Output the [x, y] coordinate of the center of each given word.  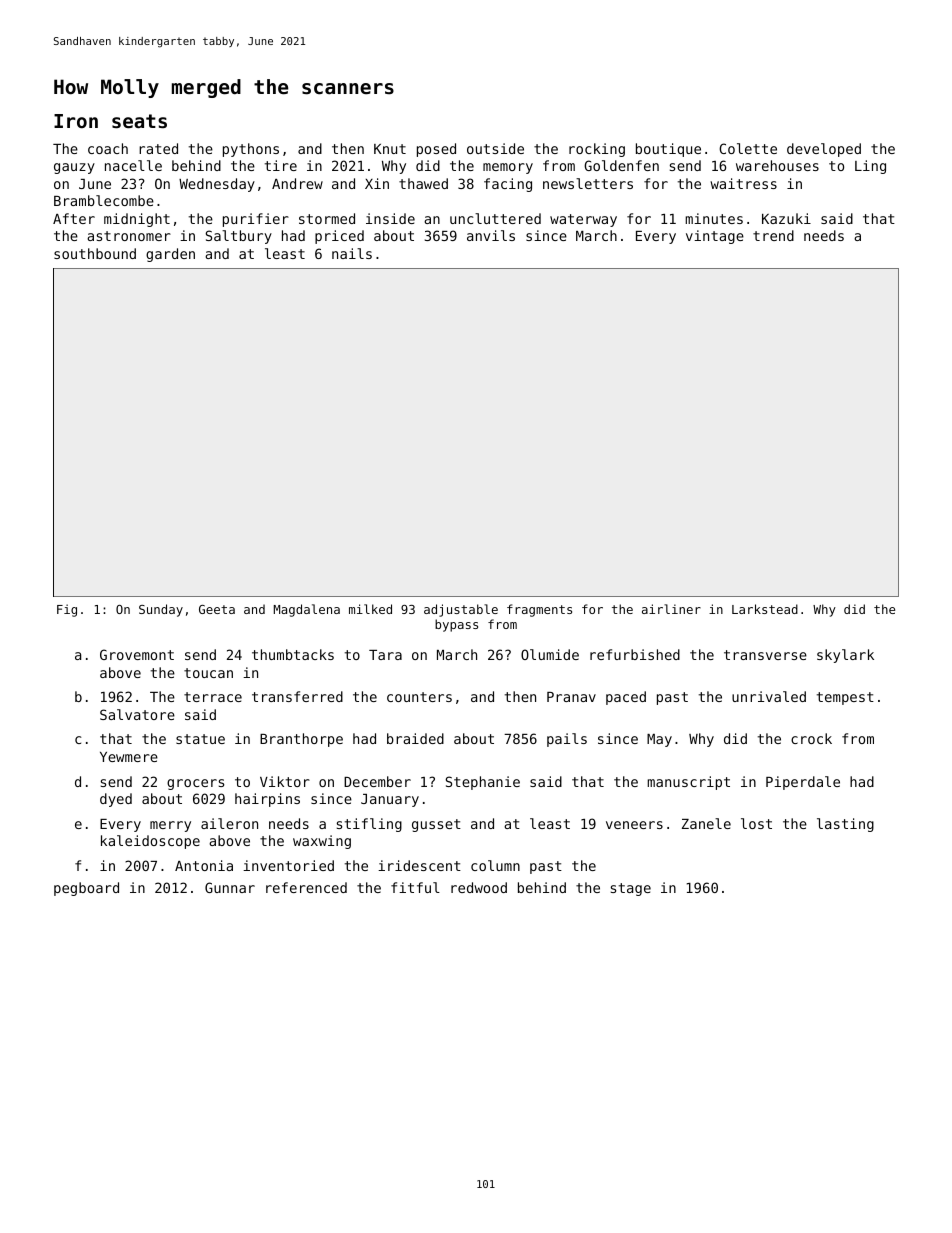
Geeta [217, 609]
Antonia [204, 865]
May [659, 740]
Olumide [550, 654]
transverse [765, 655]
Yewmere [129, 757]
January [390, 800]
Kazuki [786, 218]
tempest [845, 698]
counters [419, 697]
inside [390, 218]
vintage [715, 237]
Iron [76, 121]
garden [170, 255]
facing [508, 185]
